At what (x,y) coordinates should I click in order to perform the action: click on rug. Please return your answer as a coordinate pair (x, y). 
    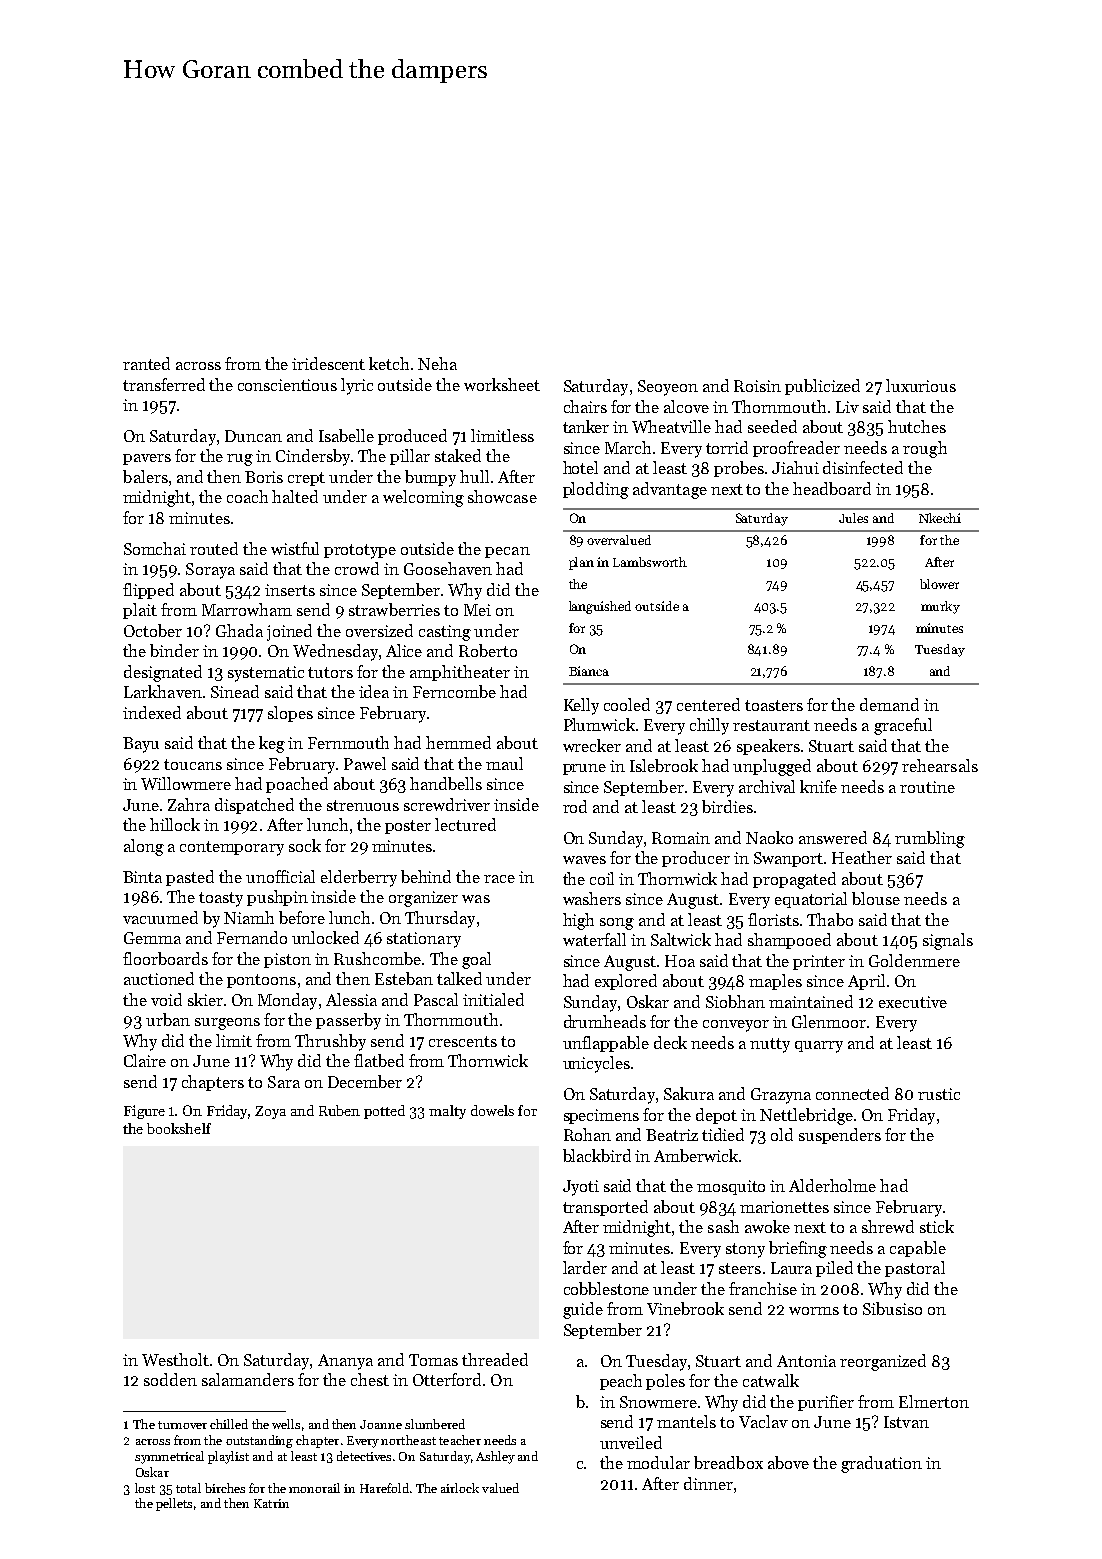
    Looking at the image, I should click on (240, 460).
